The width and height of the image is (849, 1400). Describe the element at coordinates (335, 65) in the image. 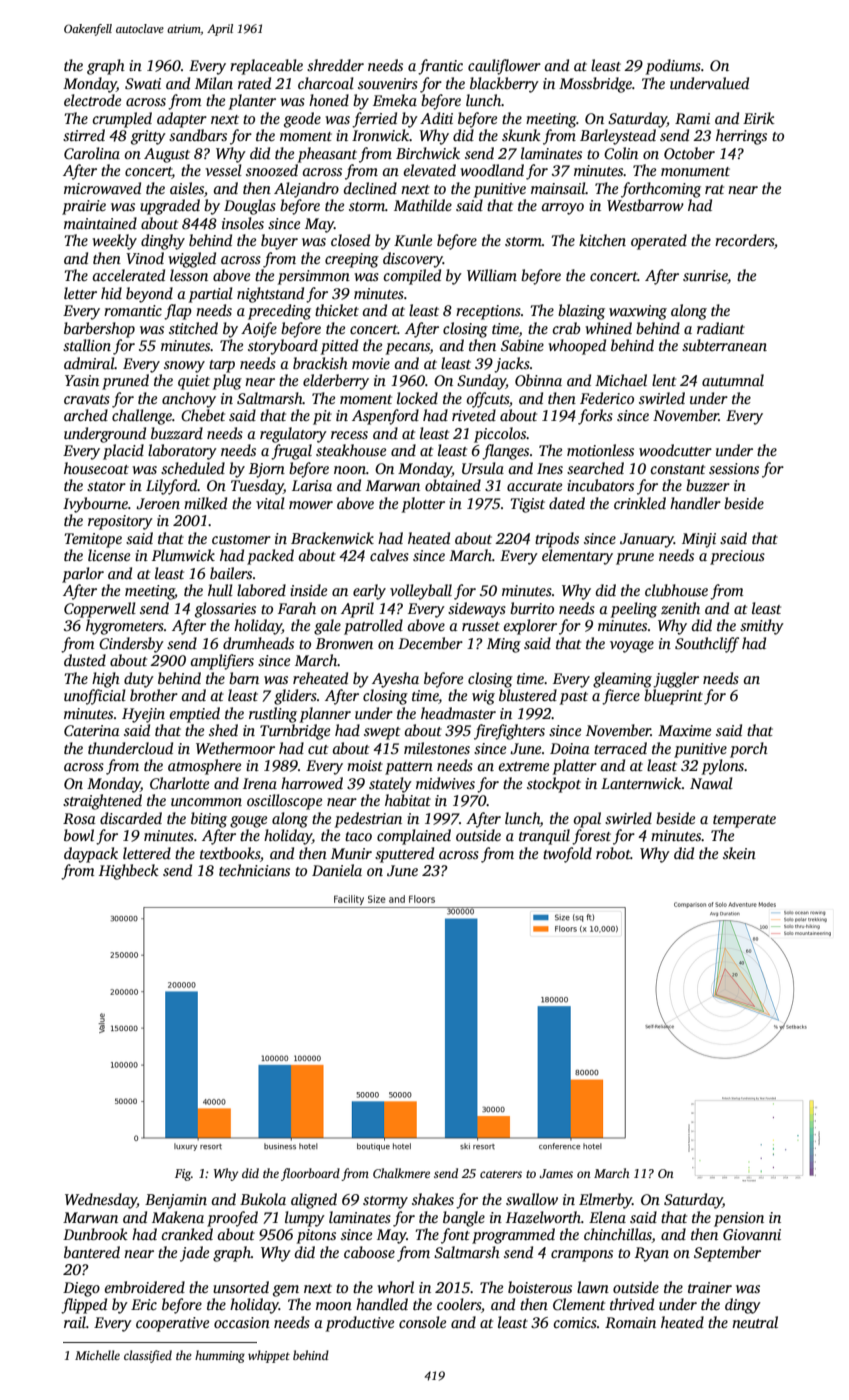

I see `shredder` at that location.
